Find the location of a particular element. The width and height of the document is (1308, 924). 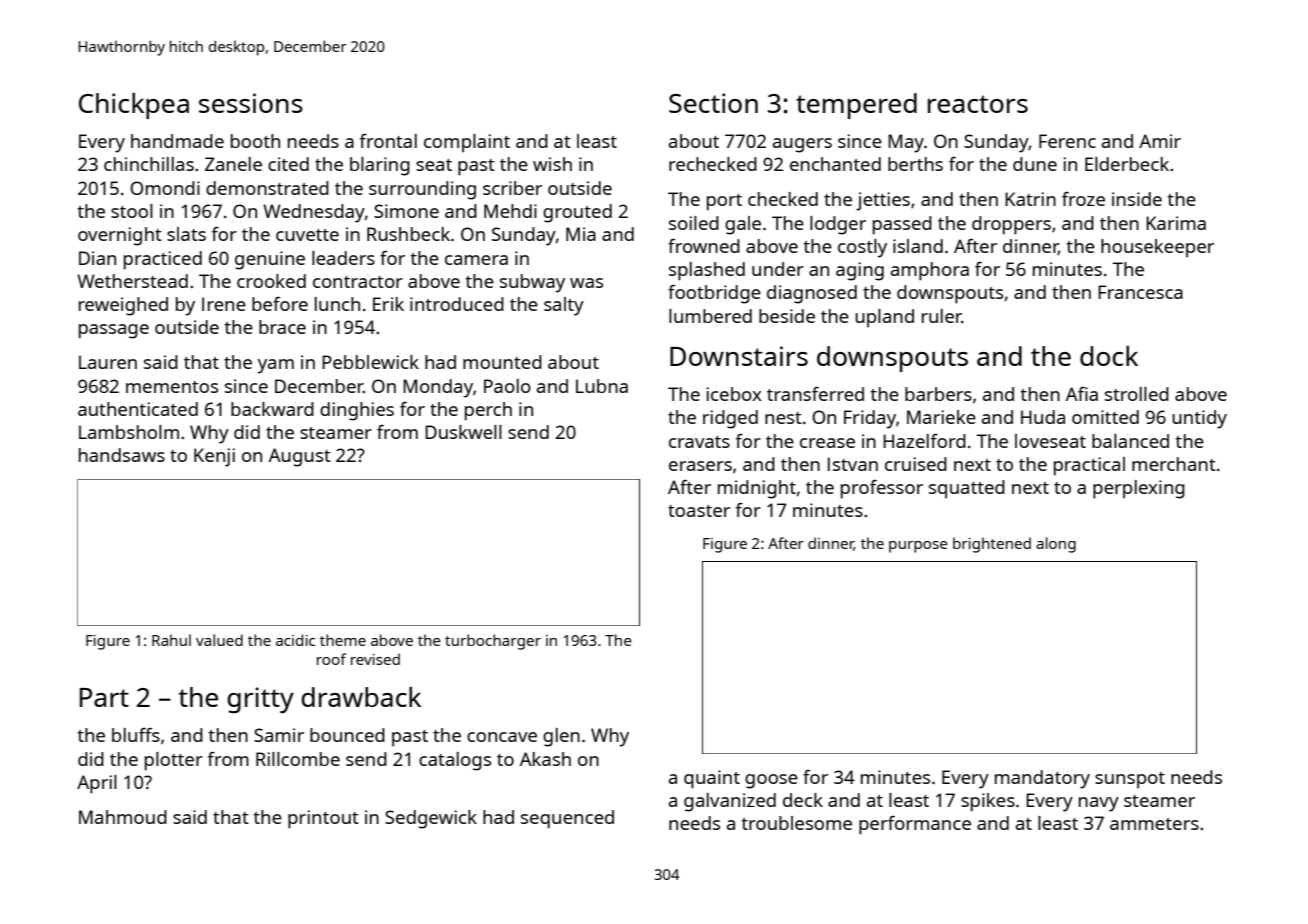

printout is located at coordinates (323, 819).
